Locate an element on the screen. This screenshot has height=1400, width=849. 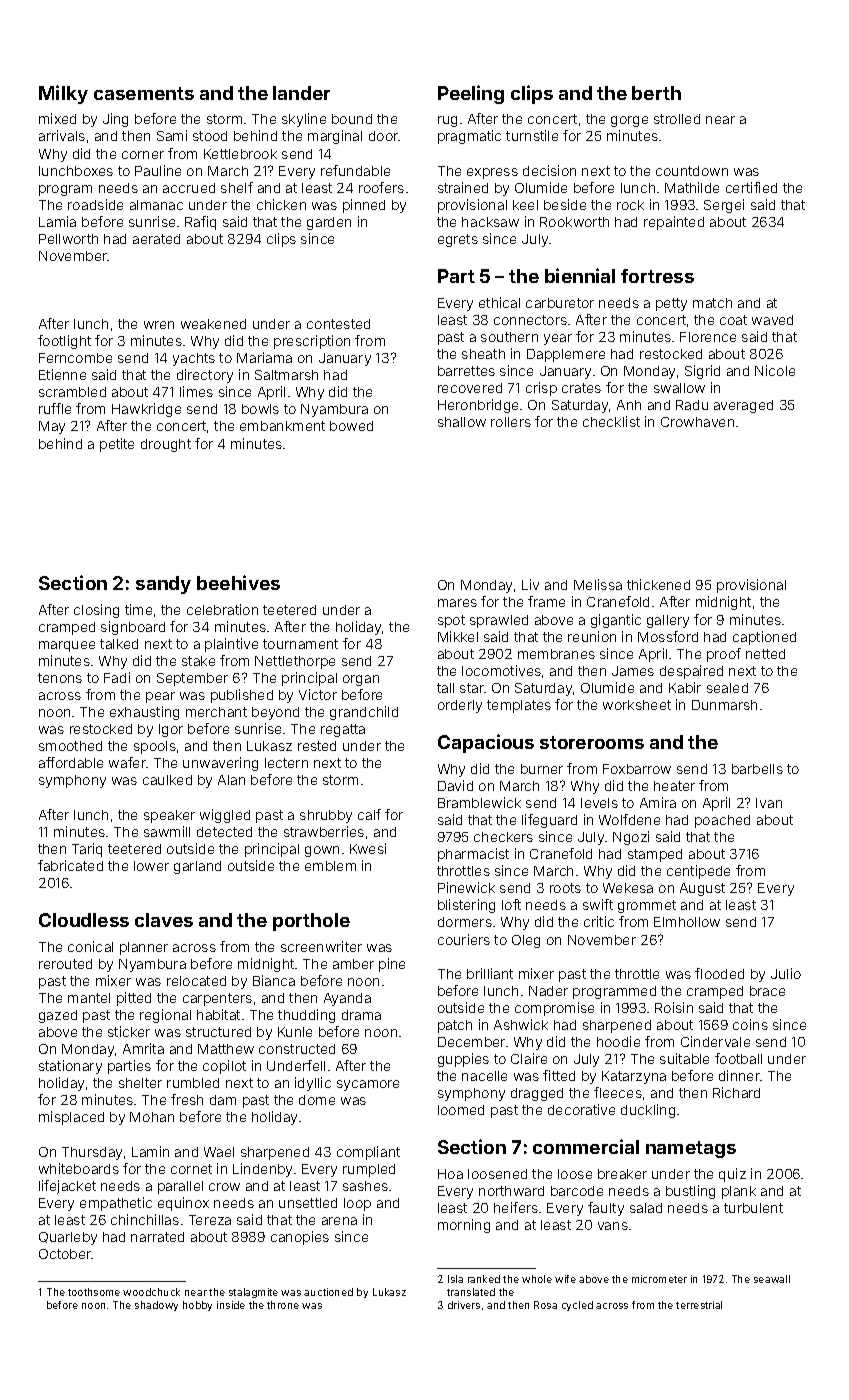
nametags is located at coordinates (691, 1149).
